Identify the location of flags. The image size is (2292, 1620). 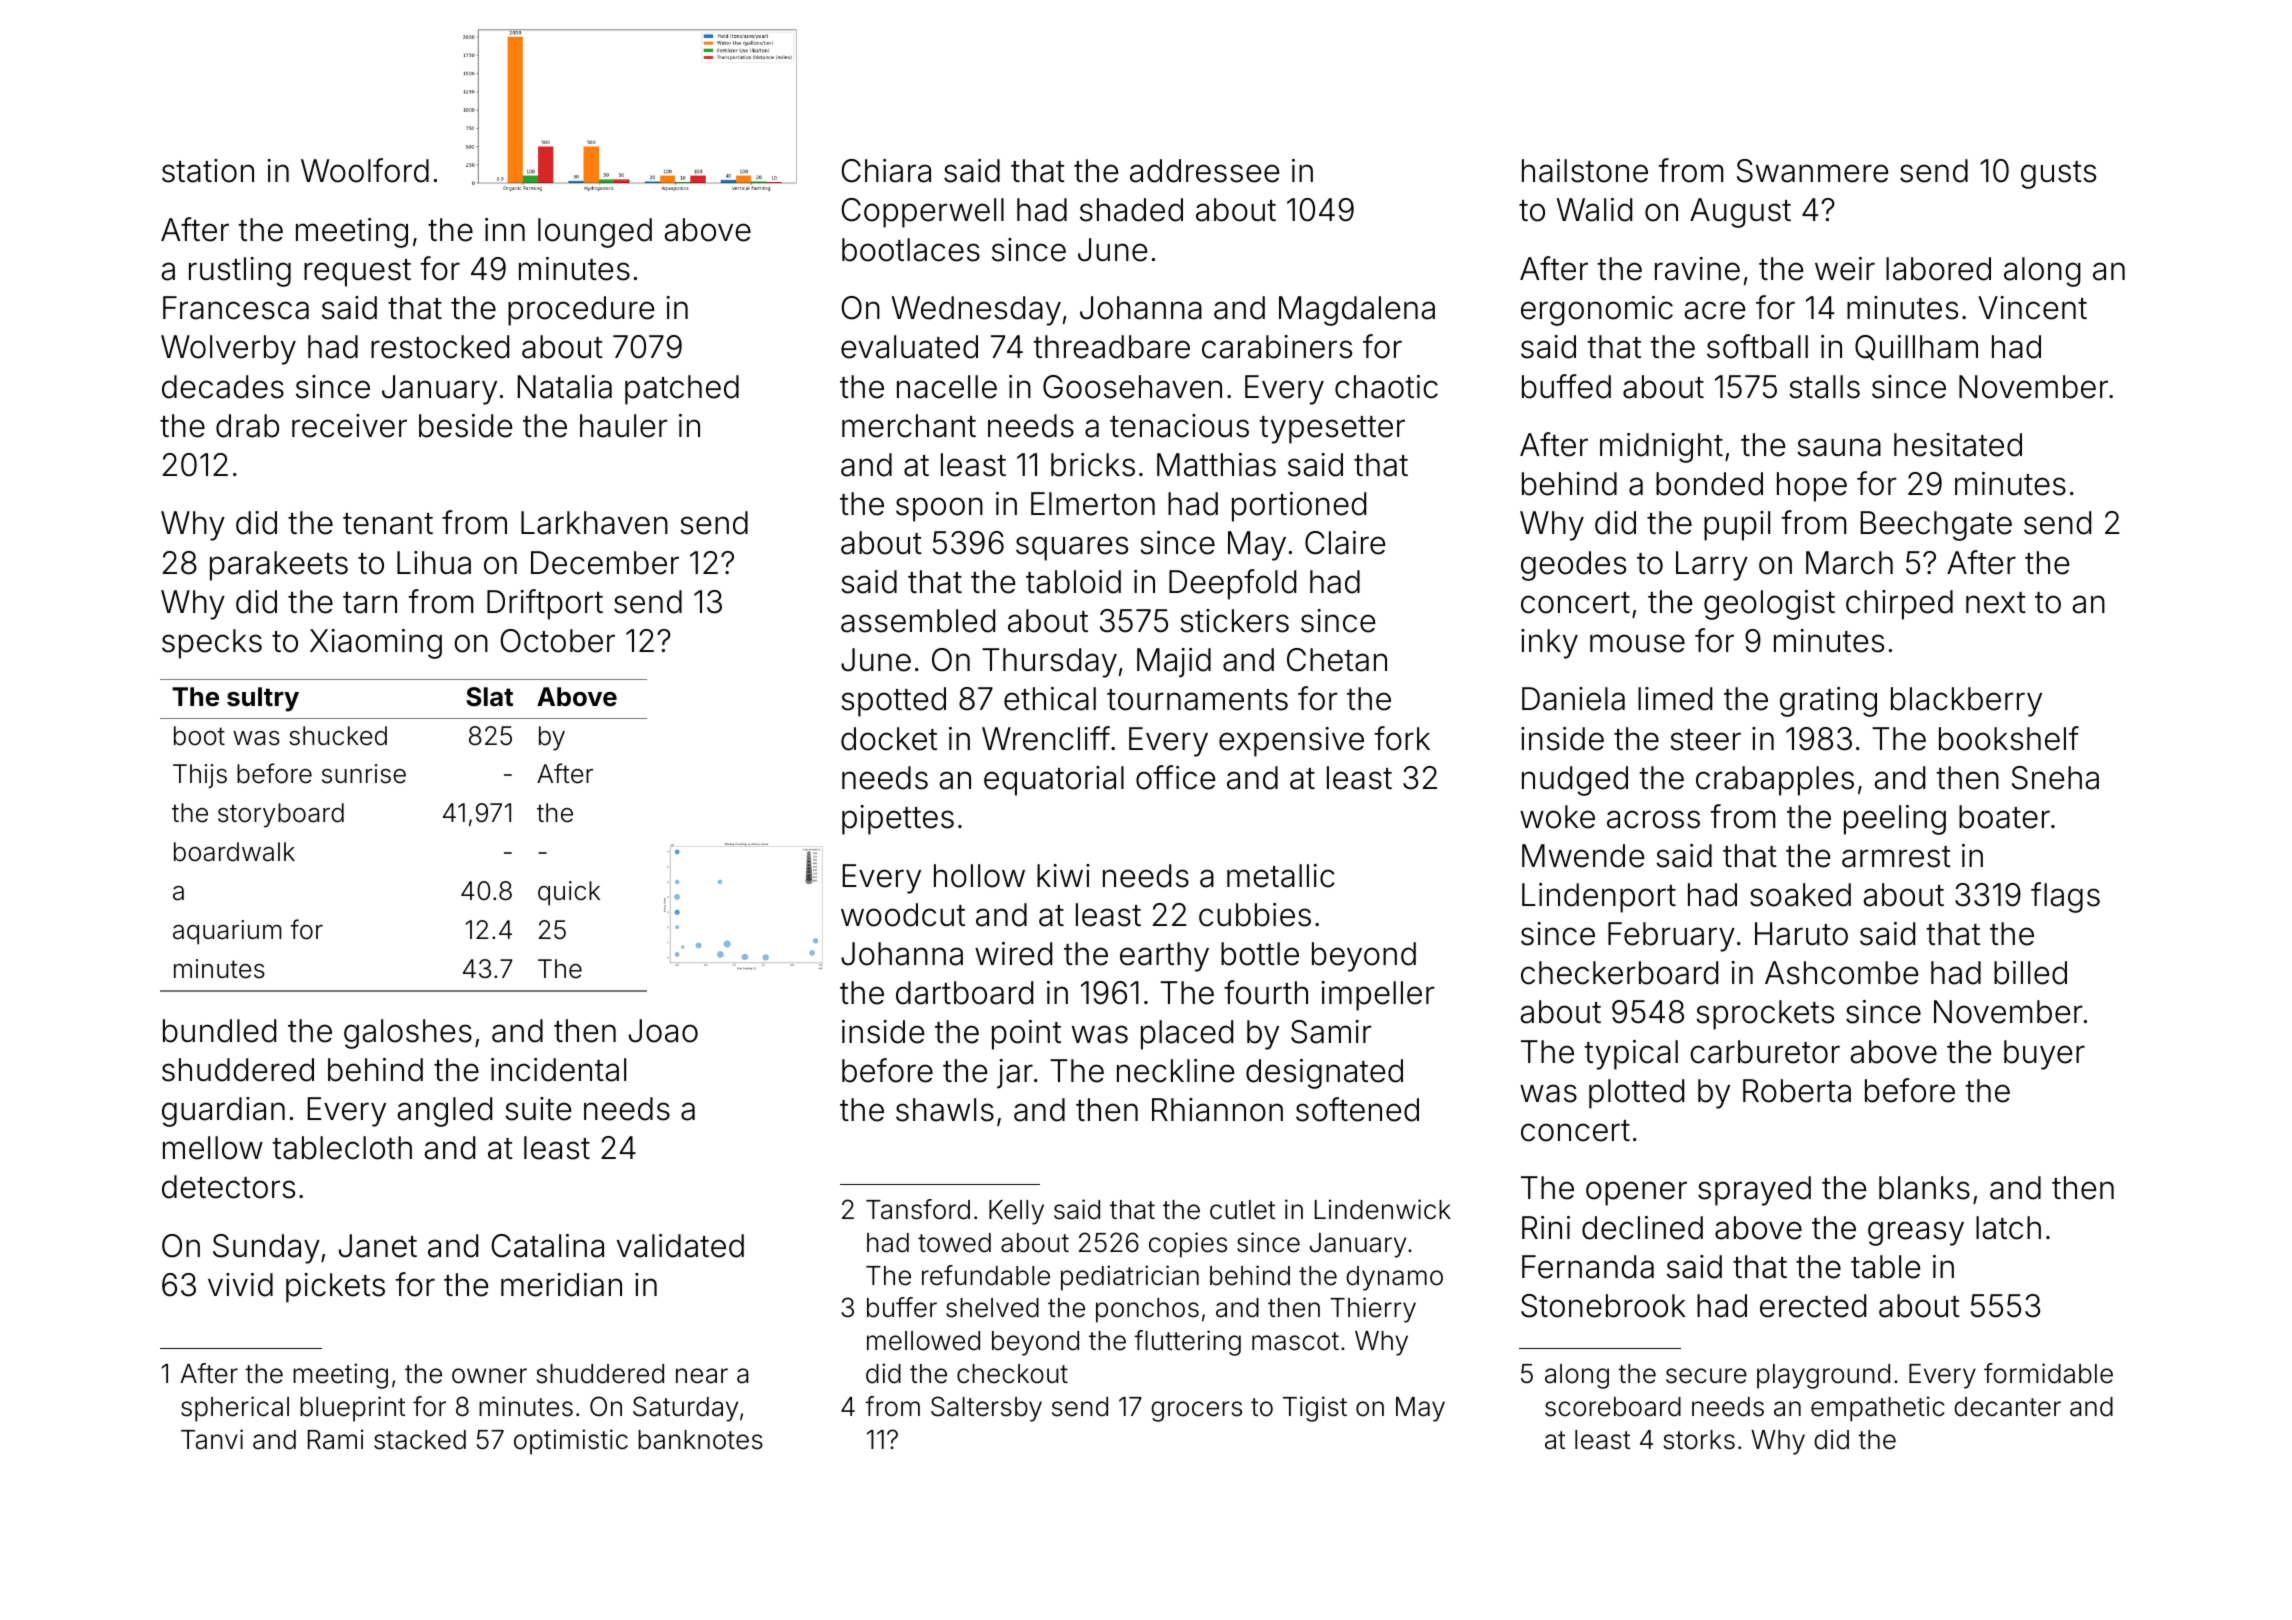
(2065, 897).
